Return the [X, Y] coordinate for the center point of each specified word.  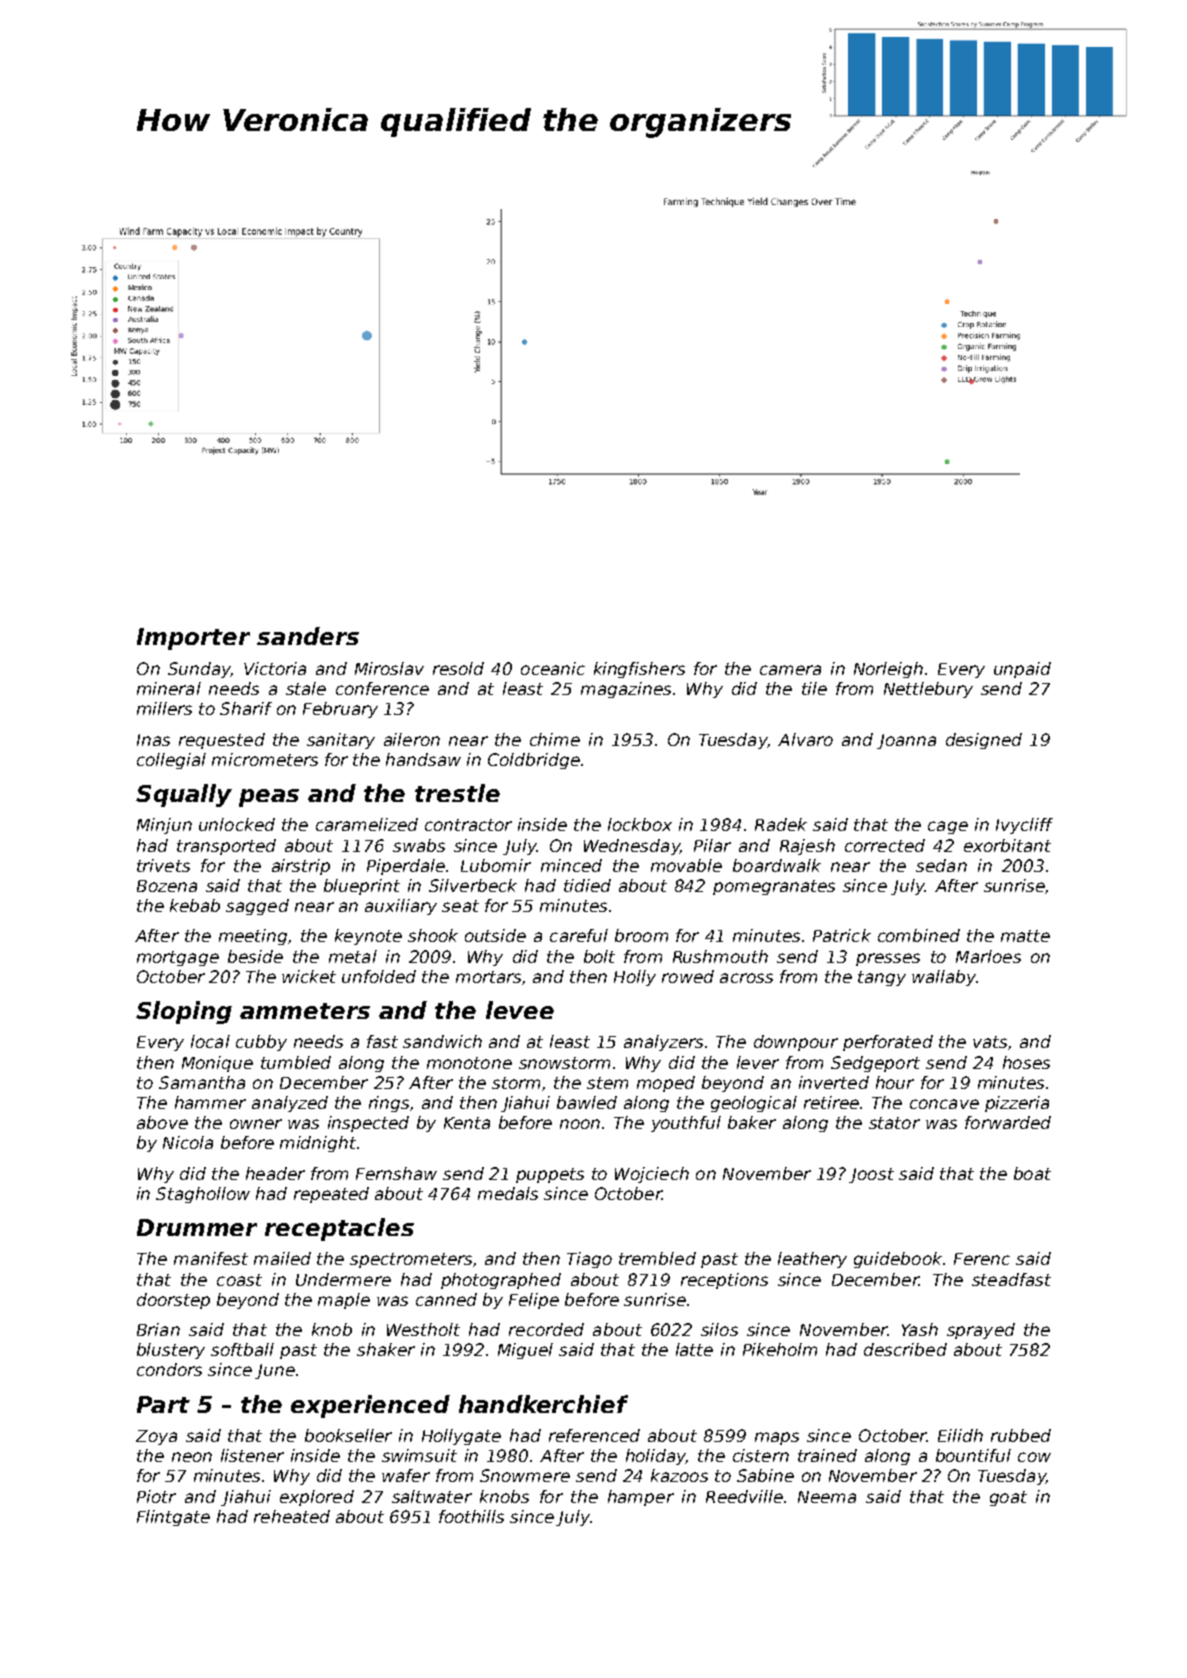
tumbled [296, 1062]
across [746, 978]
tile [814, 688]
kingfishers [639, 670]
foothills [471, 1516]
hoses [1026, 1062]
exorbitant [1007, 845]
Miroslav [389, 668]
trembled [657, 1258]
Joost [871, 1175]
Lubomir [496, 865]
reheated [292, 1516]
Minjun [164, 826]
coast [239, 1280]
